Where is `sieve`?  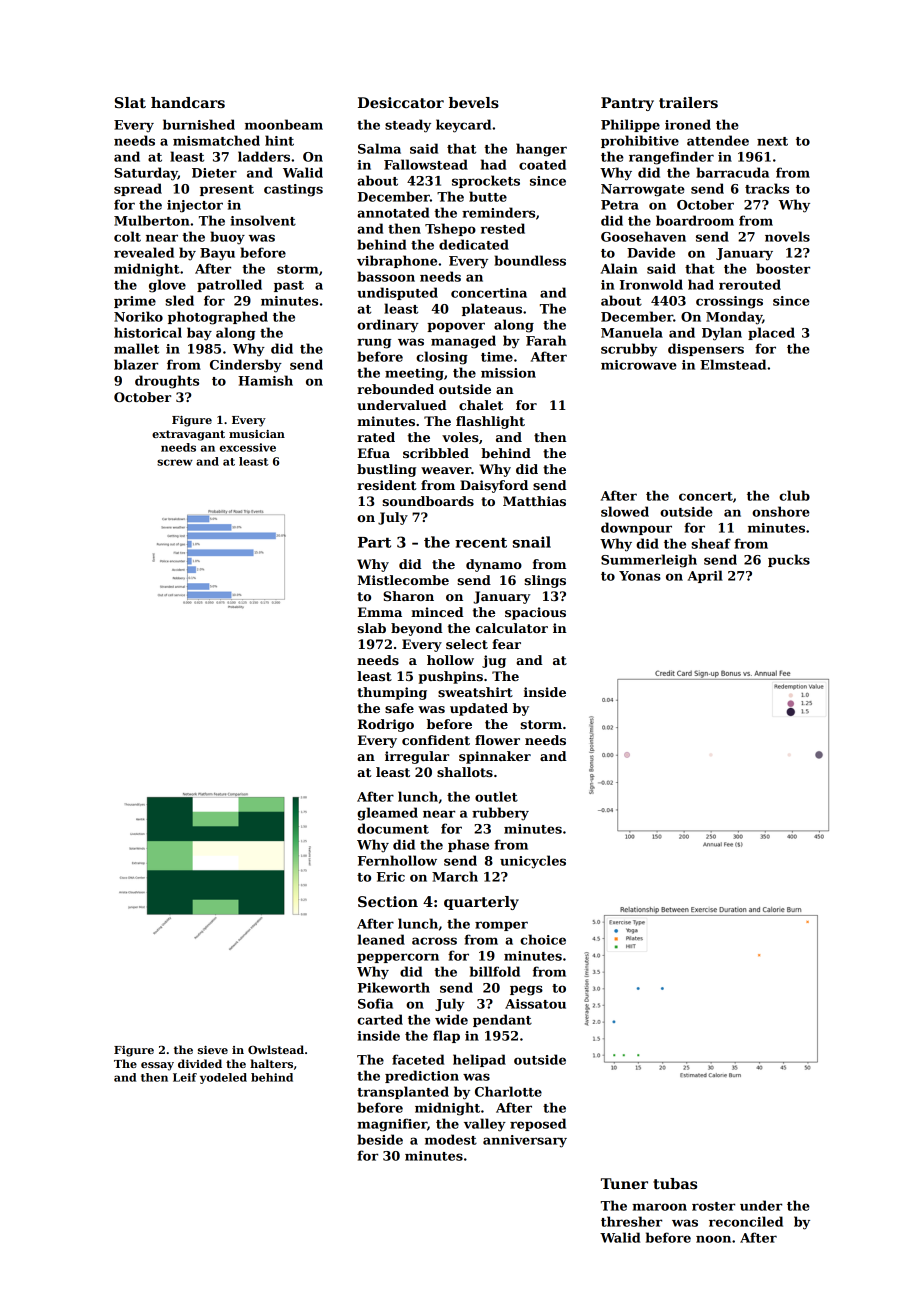 sieve is located at coordinates (213, 1050).
